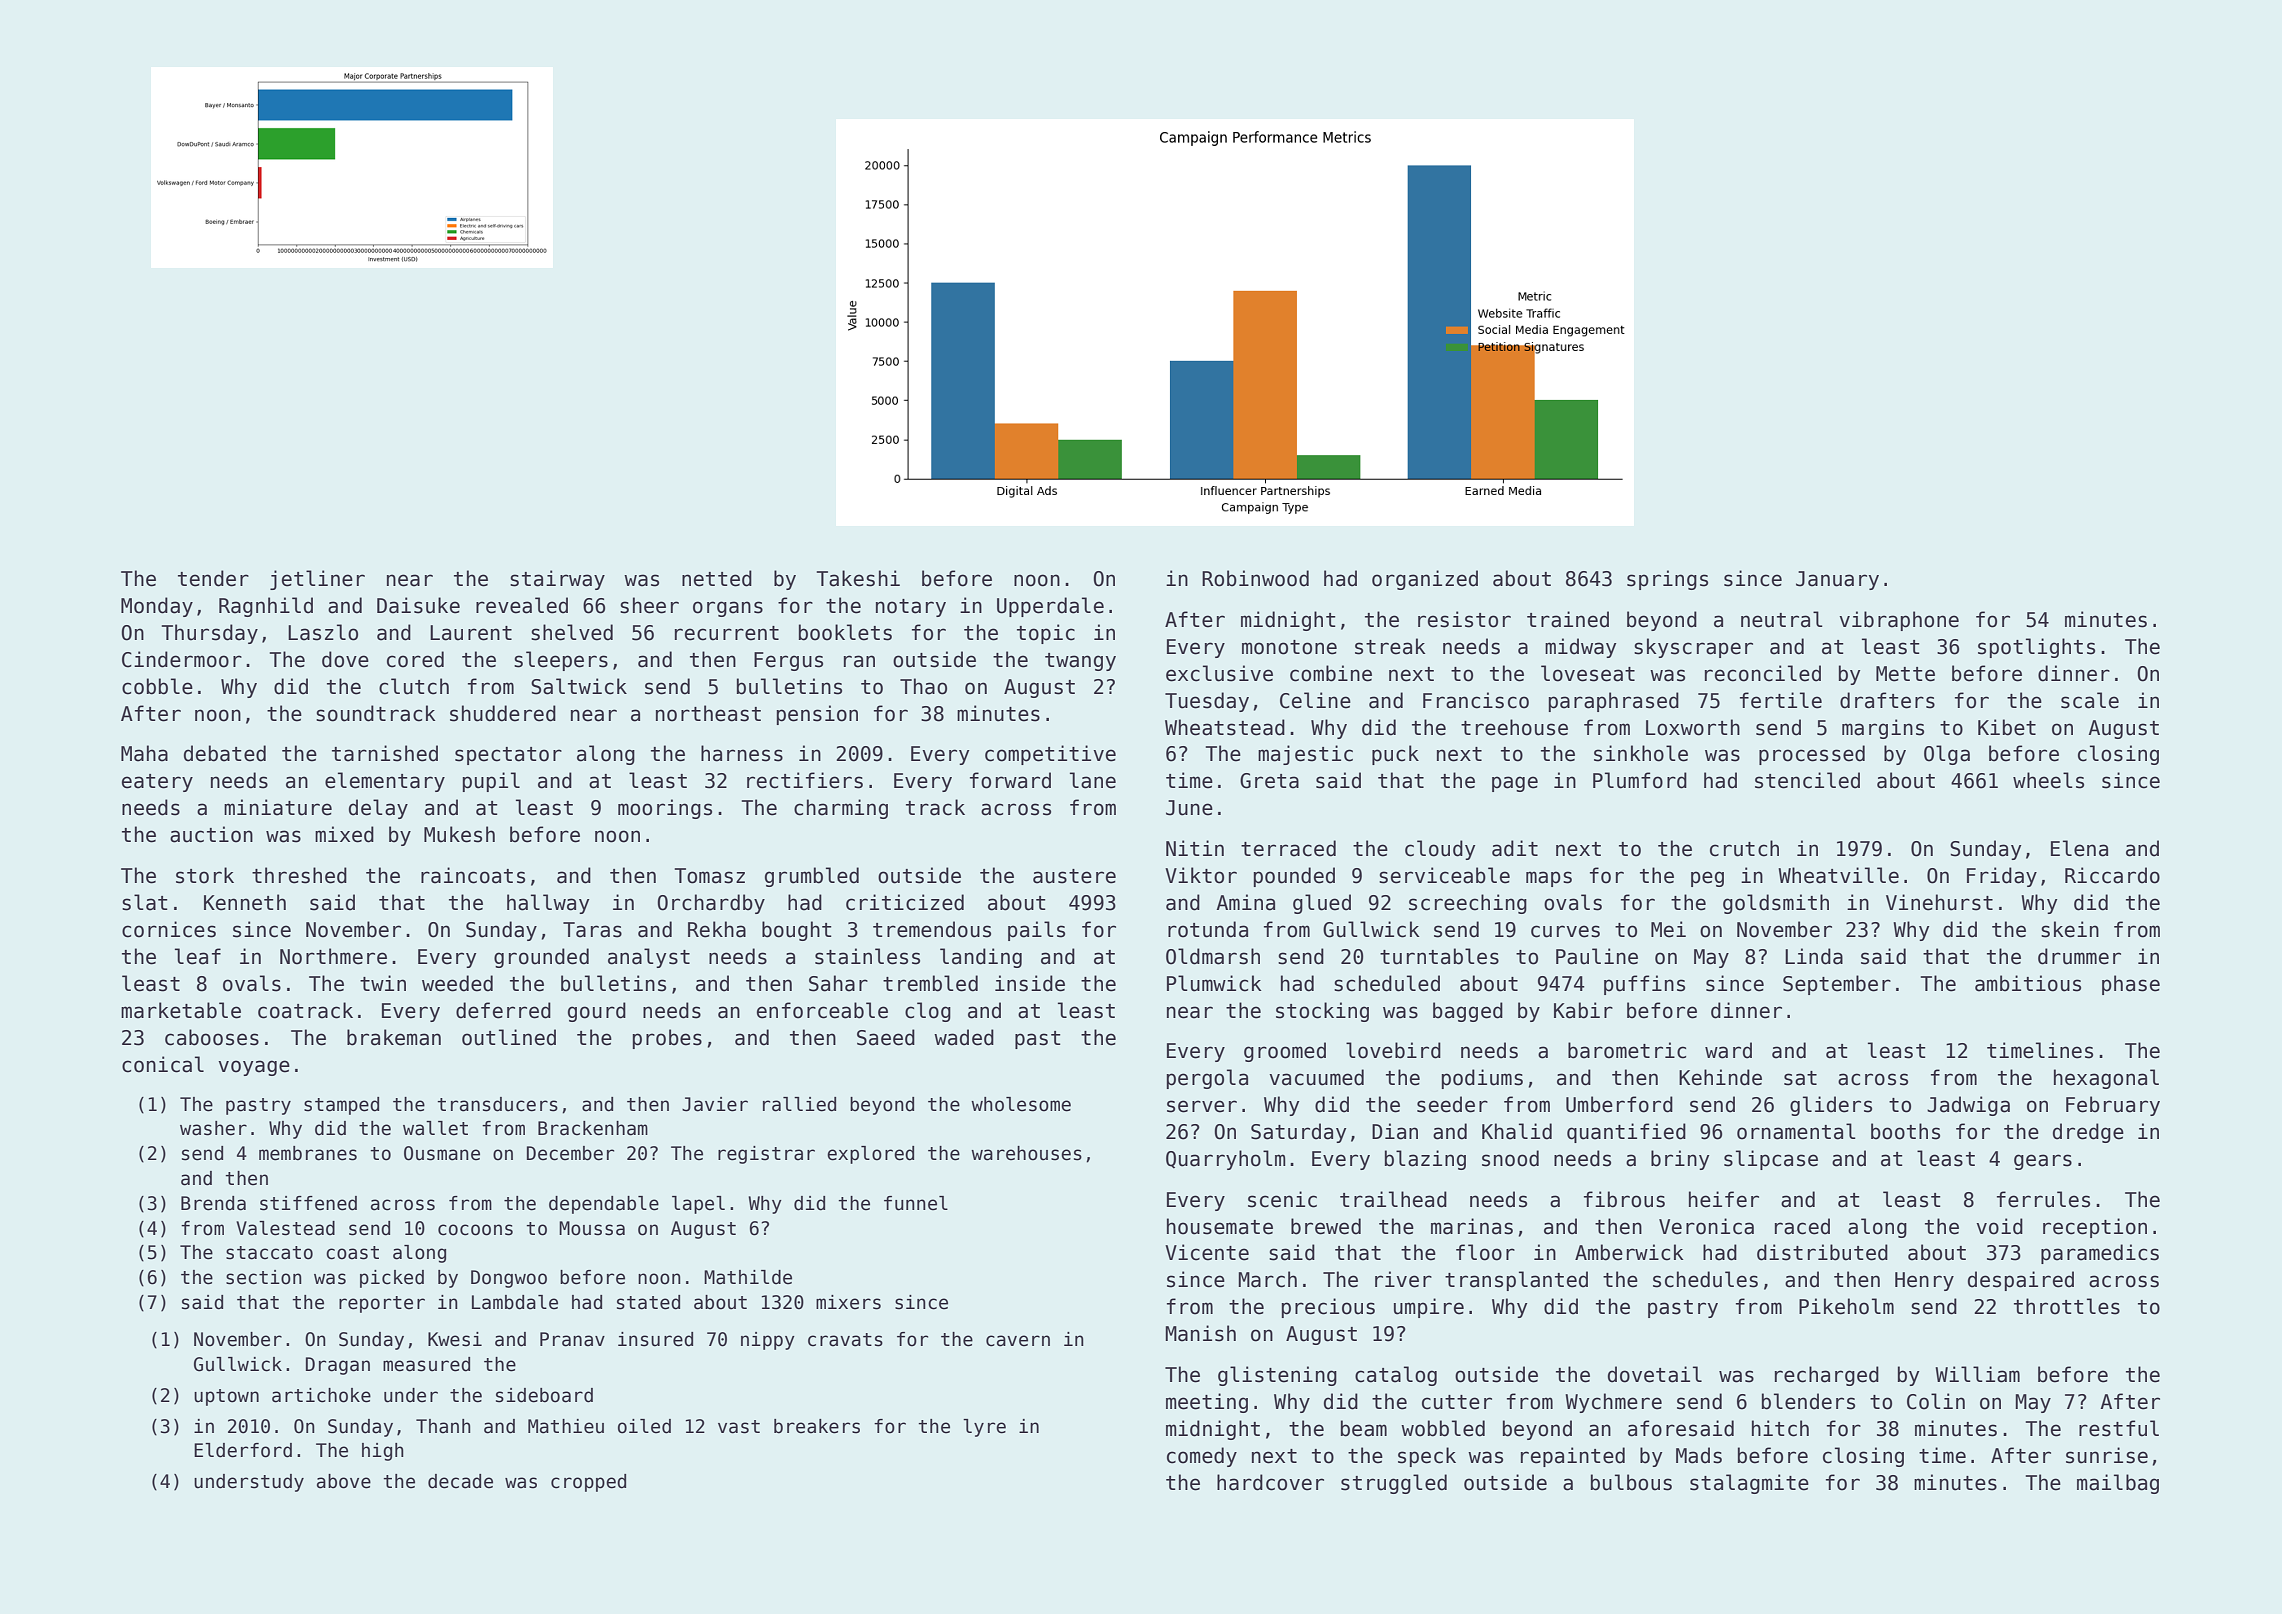  What do you see at coordinates (1667, 580) in the image?
I see `springs` at bounding box center [1667, 580].
